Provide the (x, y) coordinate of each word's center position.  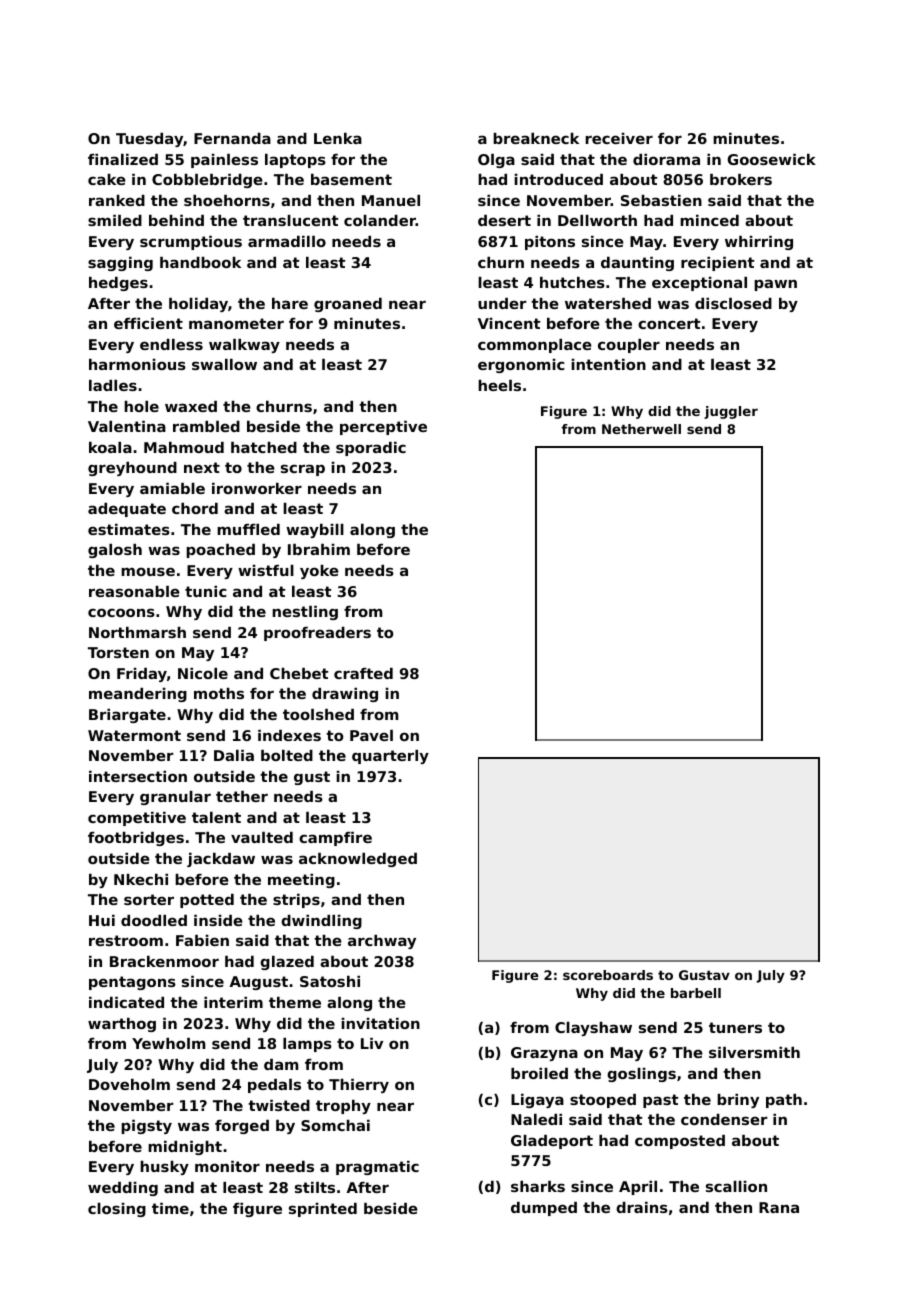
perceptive (383, 428)
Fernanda (232, 138)
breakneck (536, 138)
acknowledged (358, 860)
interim (233, 1002)
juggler (731, 412)
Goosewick (772, 159)
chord (195, 508)
